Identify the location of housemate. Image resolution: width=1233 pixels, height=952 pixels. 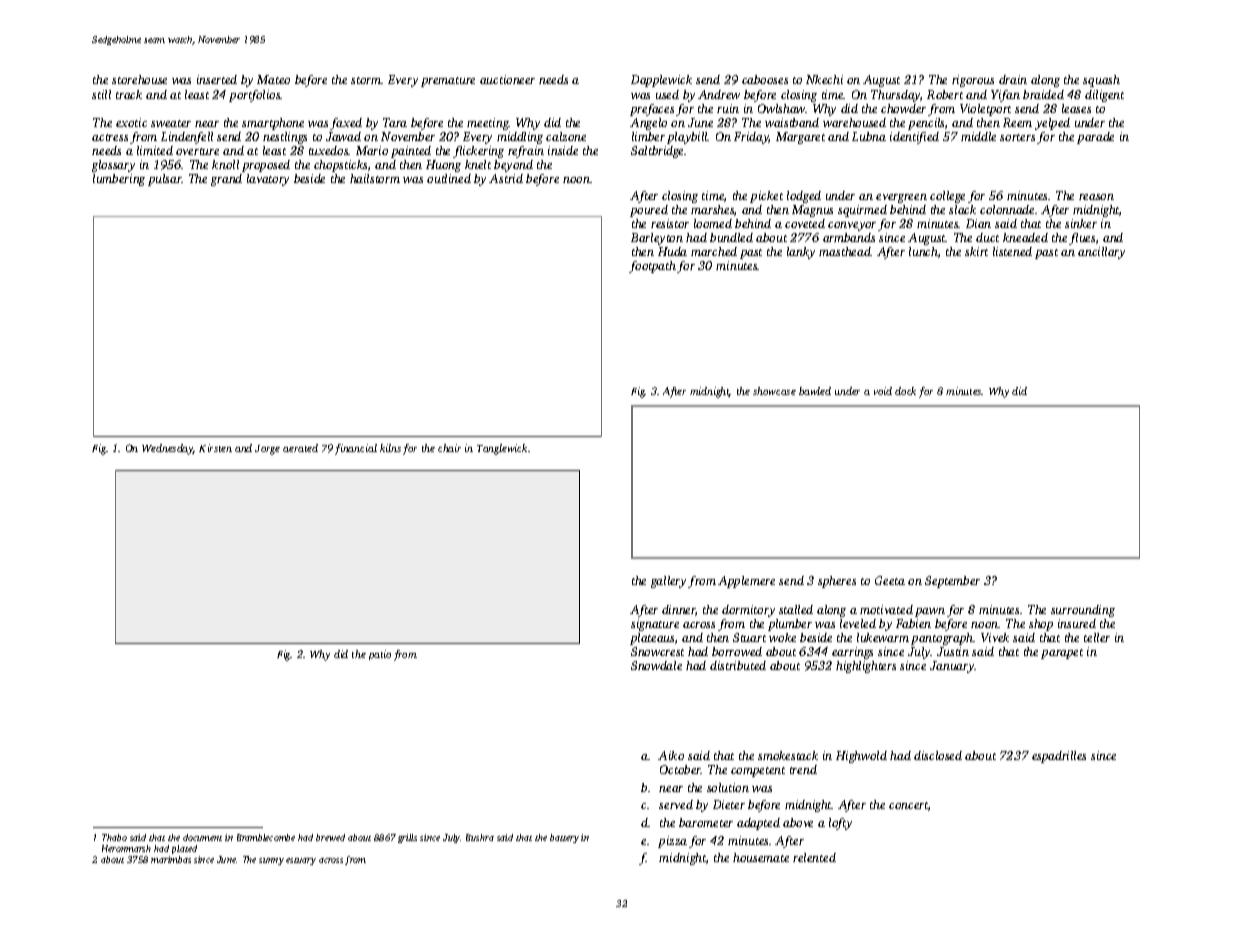
(761, 857).
